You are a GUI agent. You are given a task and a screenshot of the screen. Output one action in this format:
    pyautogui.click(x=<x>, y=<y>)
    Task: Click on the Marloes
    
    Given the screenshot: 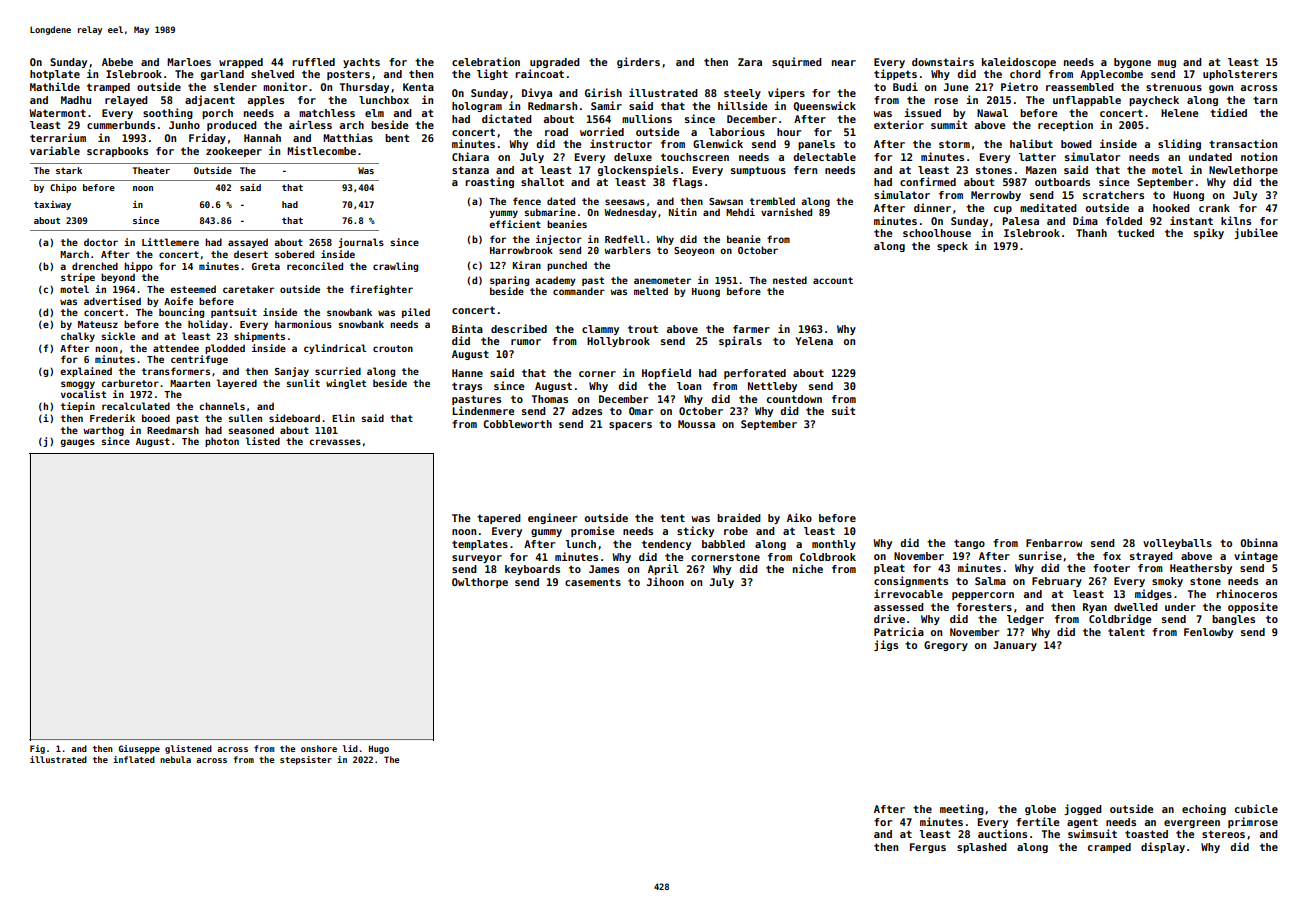 What is the action you would take?
    pyautogui.click(x=189, y=62)
